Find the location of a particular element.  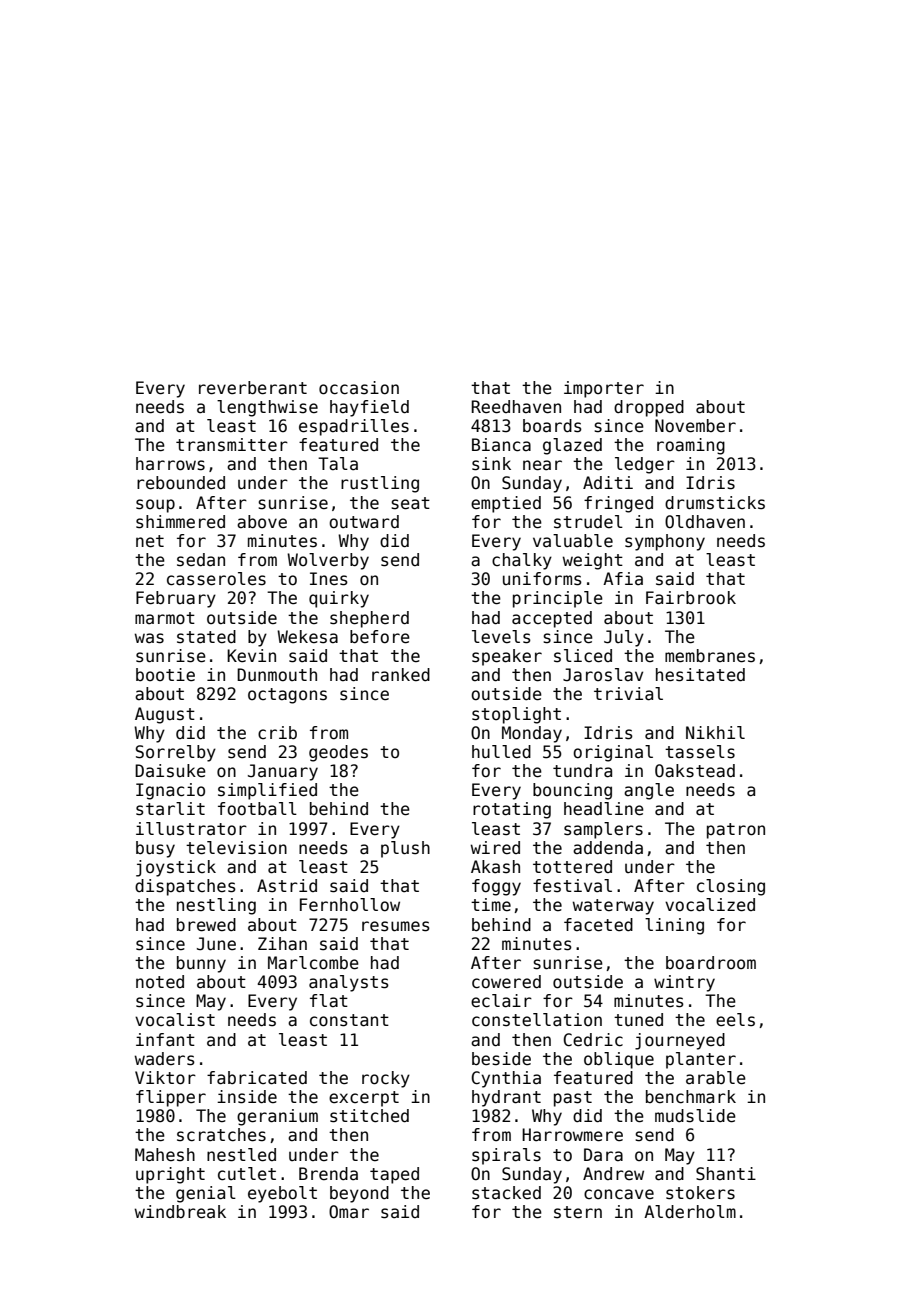

reverberant is located at coordinates (253, 388).
